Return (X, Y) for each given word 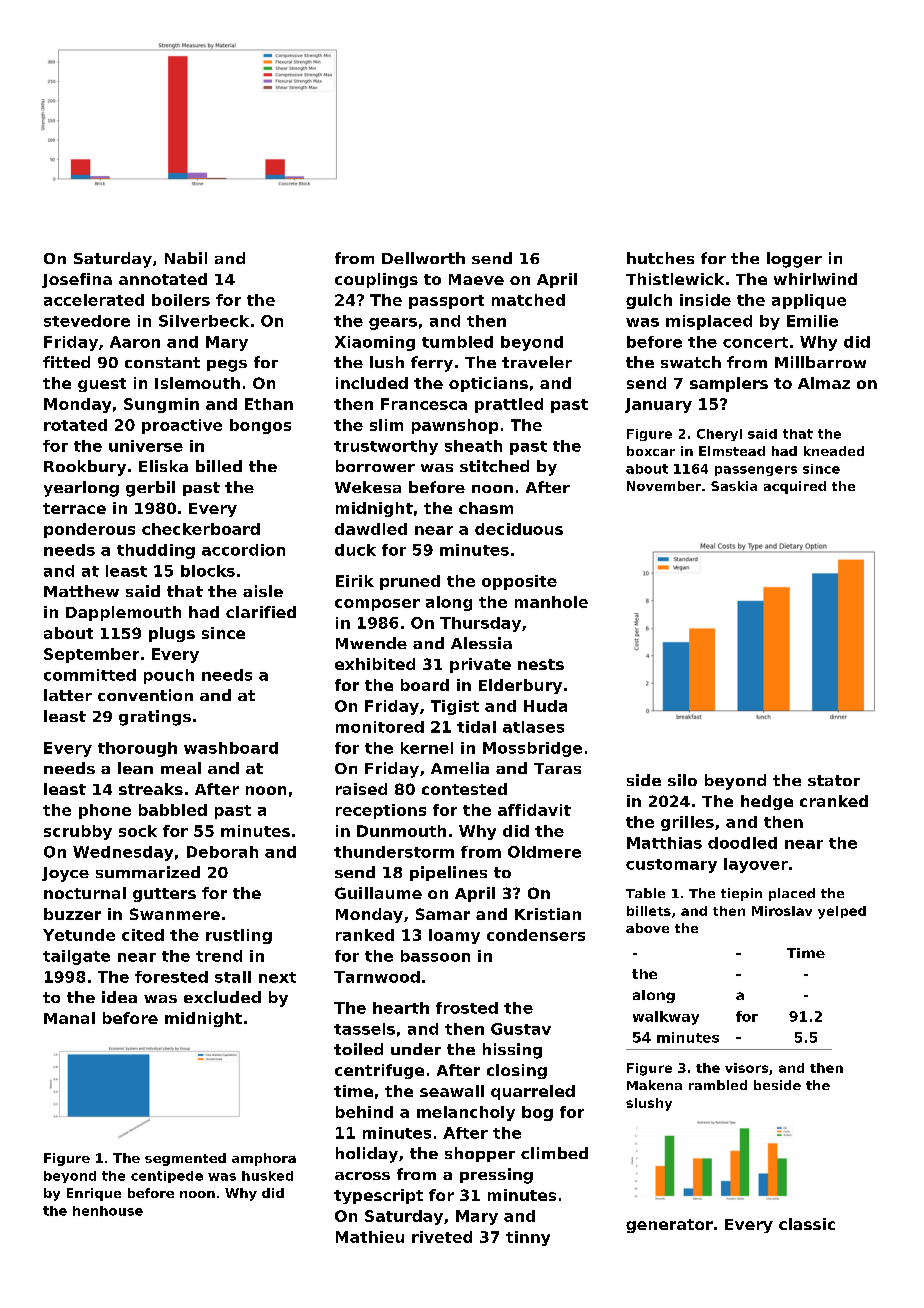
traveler (537, 362)
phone (105, 811)
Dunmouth (401, 831)
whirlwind (815, 279)
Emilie (812, 321)
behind (364, 1112)
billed (219, 466)
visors (746, 1068)
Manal (69, 1018)
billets (649, 911)
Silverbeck (204, 321)
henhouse (108, 1211)
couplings (376, 280)
